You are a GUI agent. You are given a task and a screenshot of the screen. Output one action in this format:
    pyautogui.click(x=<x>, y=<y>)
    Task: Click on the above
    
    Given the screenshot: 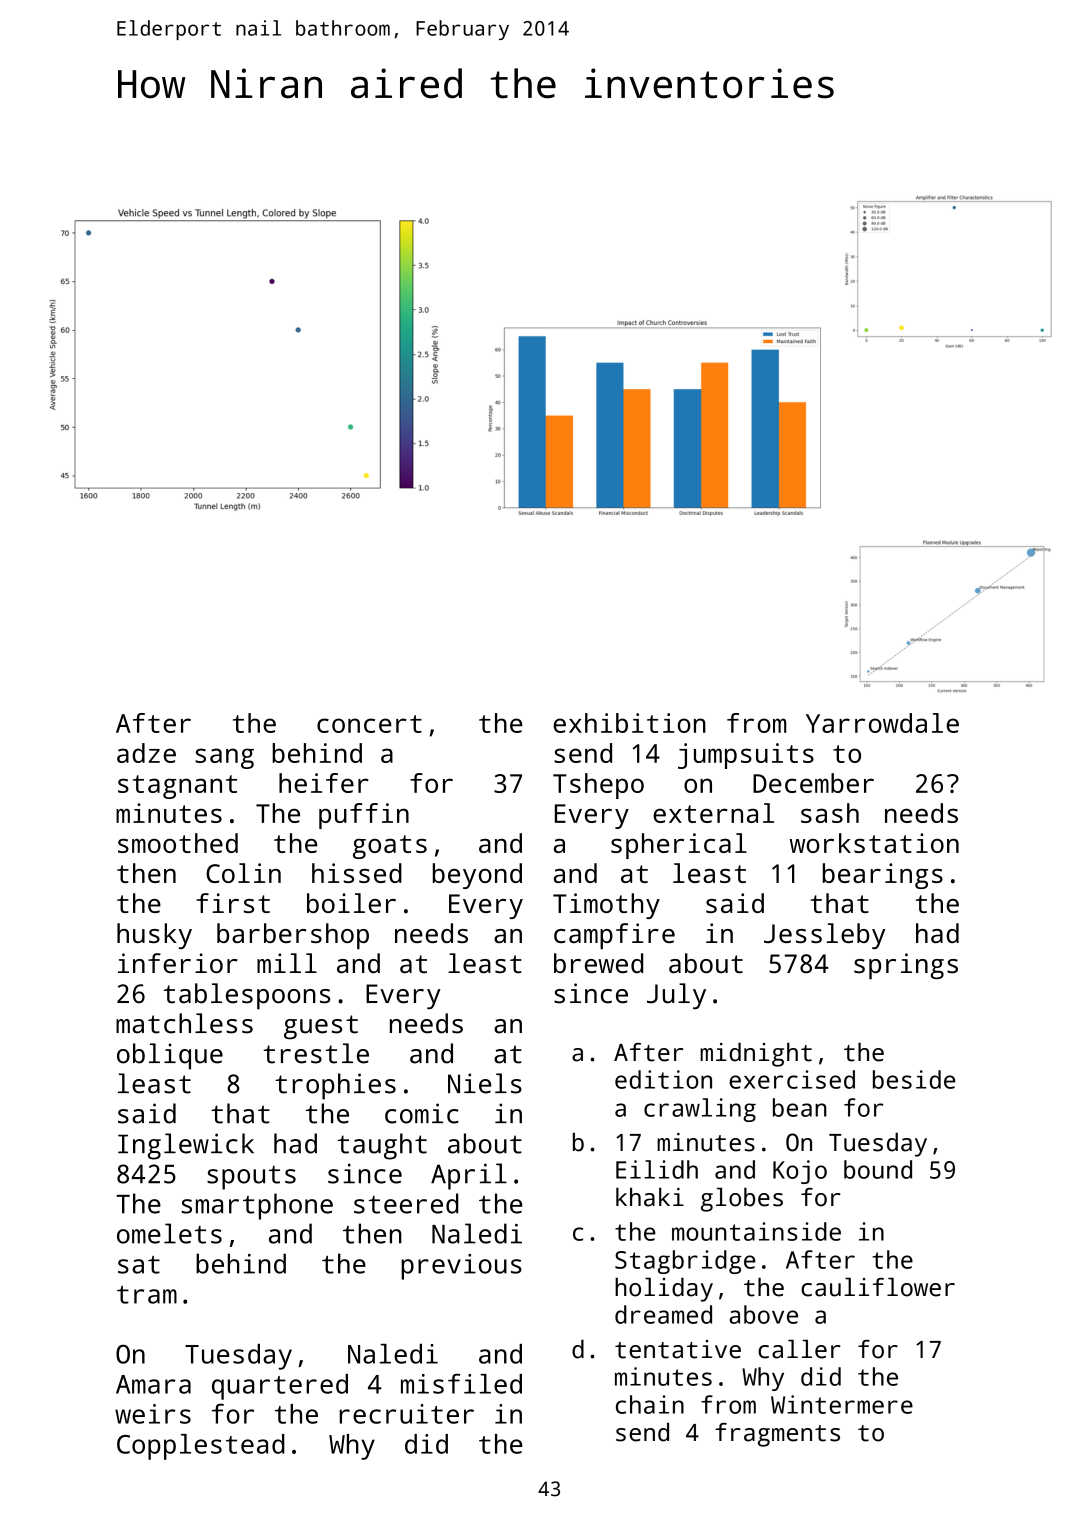 What is the action you would take?
    pyautogui.click(x=763, y=1314)
